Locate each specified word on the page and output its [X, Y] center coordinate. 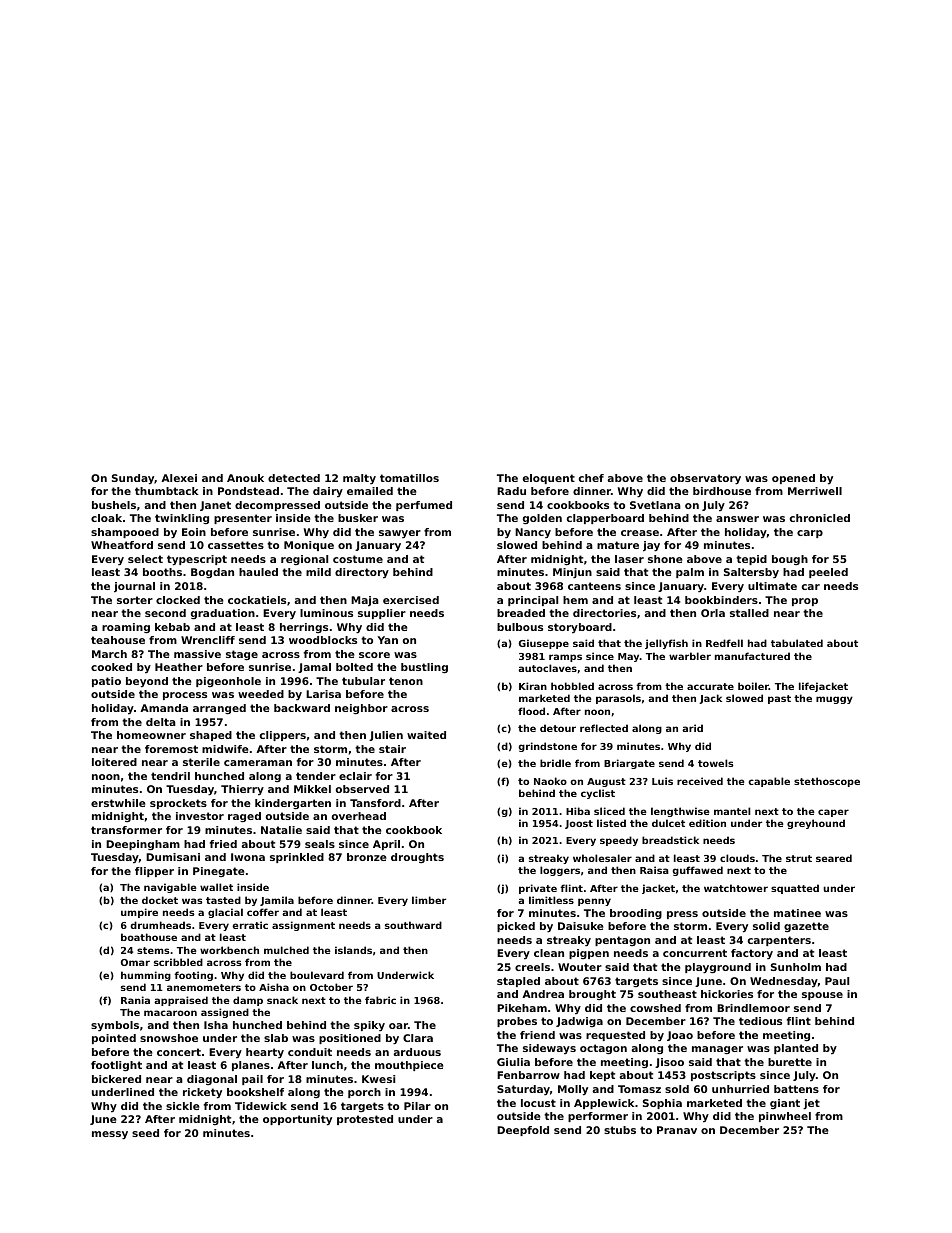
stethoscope [827, 782]
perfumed [424, 506]
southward [413, 925]
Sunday [133, 479]
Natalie [281, 830]
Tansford [375, 803]
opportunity [297, 1120]
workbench [229, 950]
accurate [710, 686]
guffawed [697, 871]
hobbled [572, 686]
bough [790, 560]
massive [197, 654]
